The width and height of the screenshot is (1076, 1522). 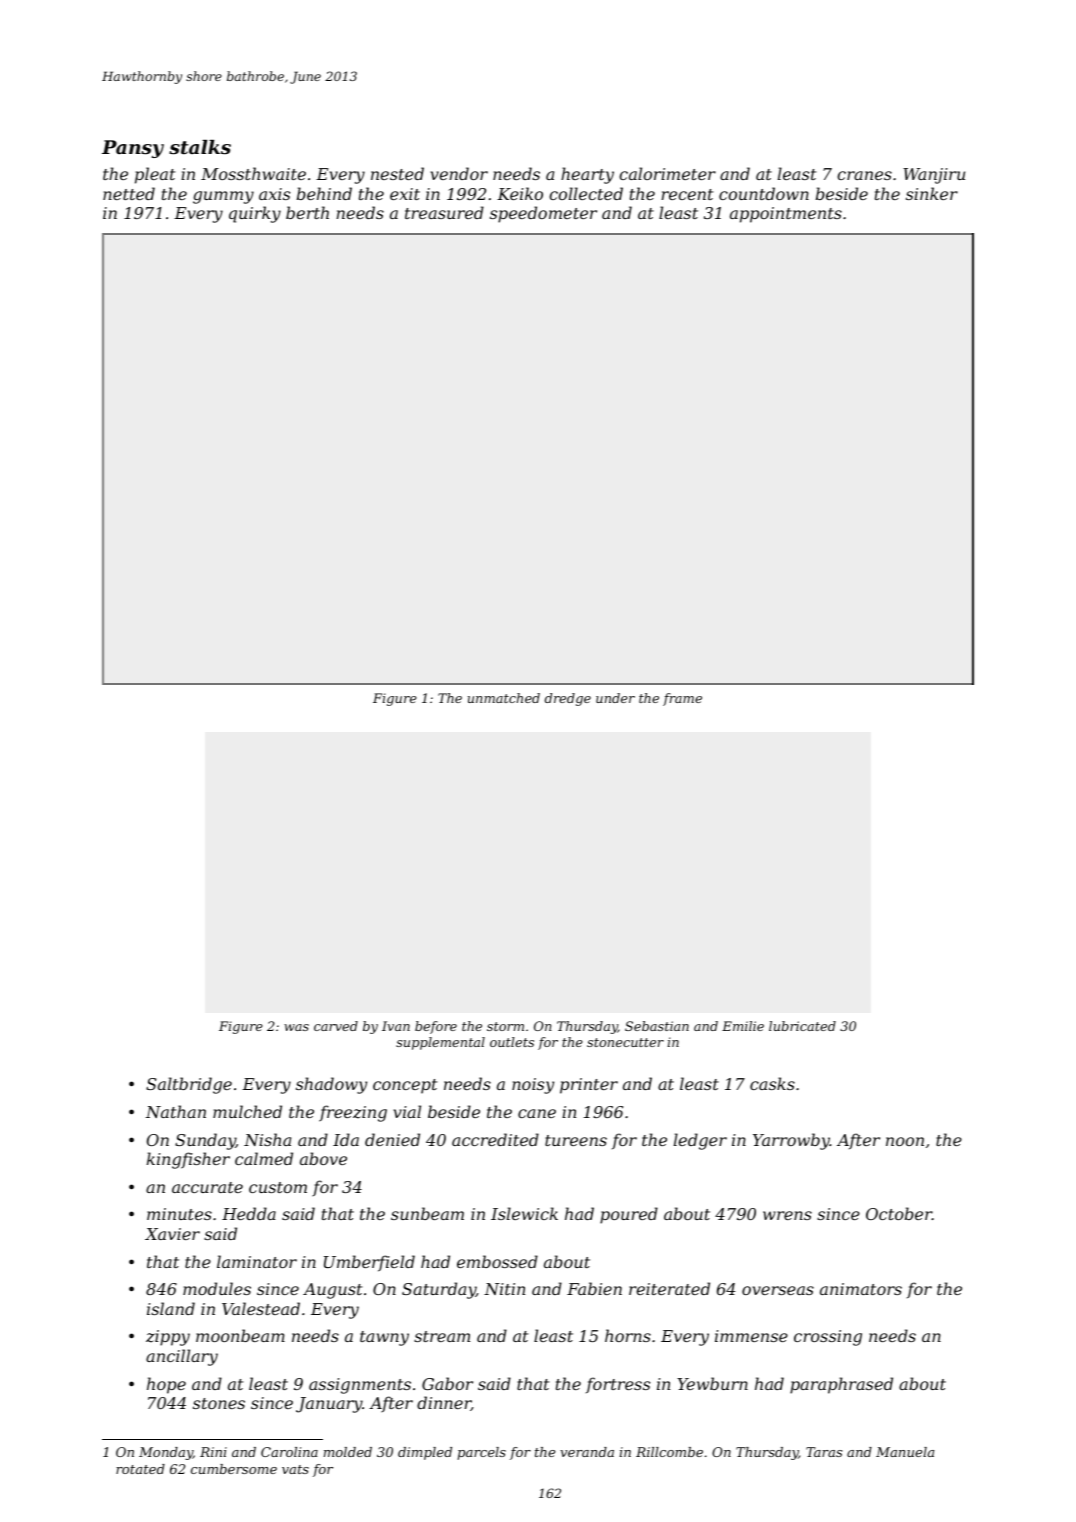 I want to click on cranes, so click(x=864, y=175).
